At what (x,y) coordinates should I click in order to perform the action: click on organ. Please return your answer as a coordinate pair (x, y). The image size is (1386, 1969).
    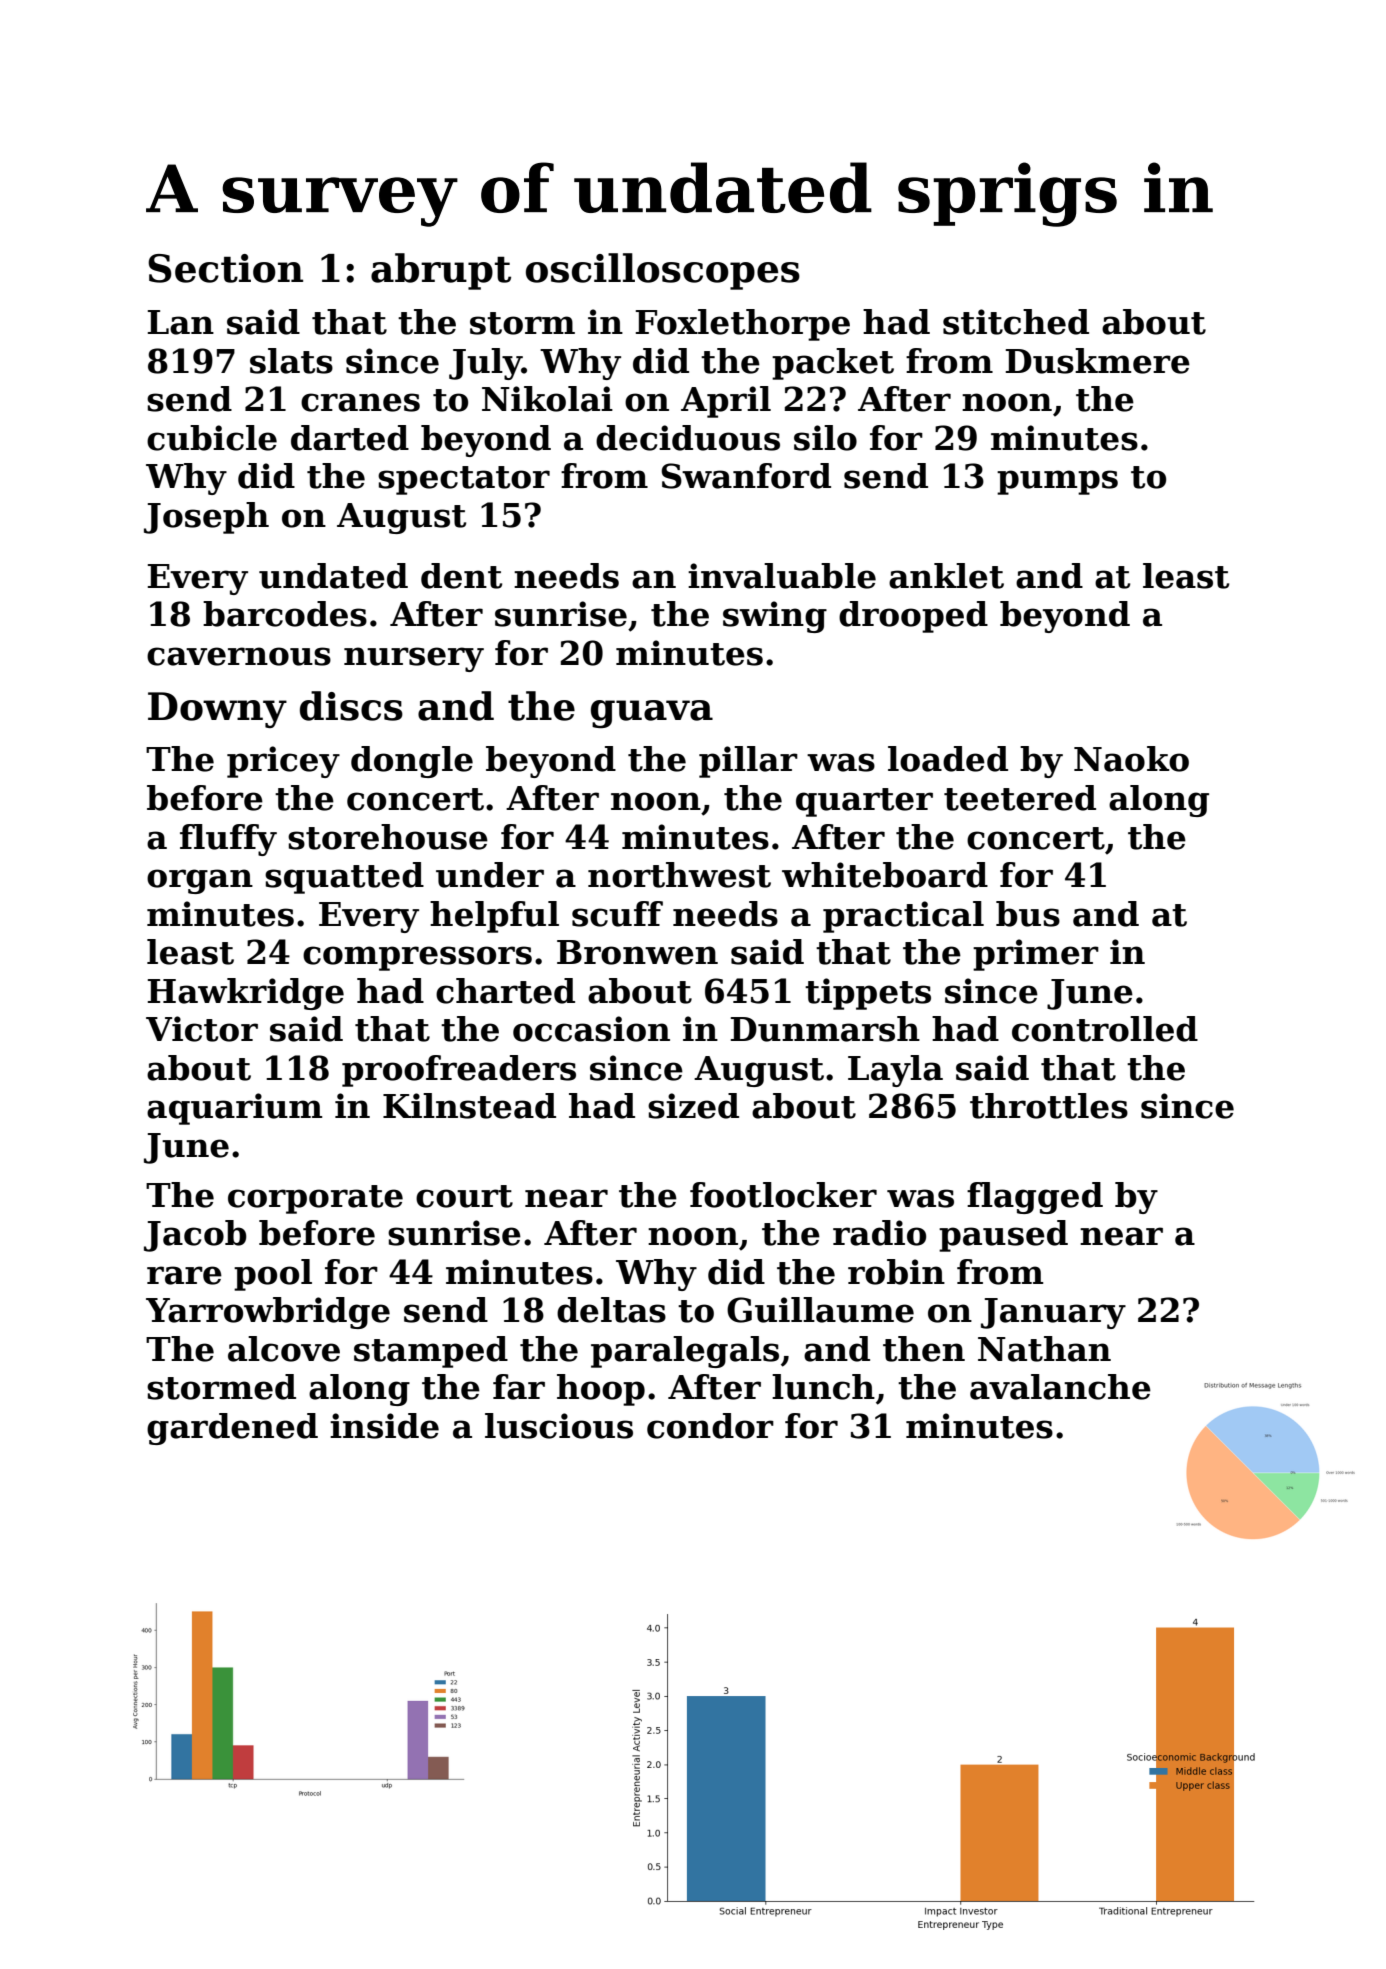
    Looking at the image, I should click on (200, 881).
